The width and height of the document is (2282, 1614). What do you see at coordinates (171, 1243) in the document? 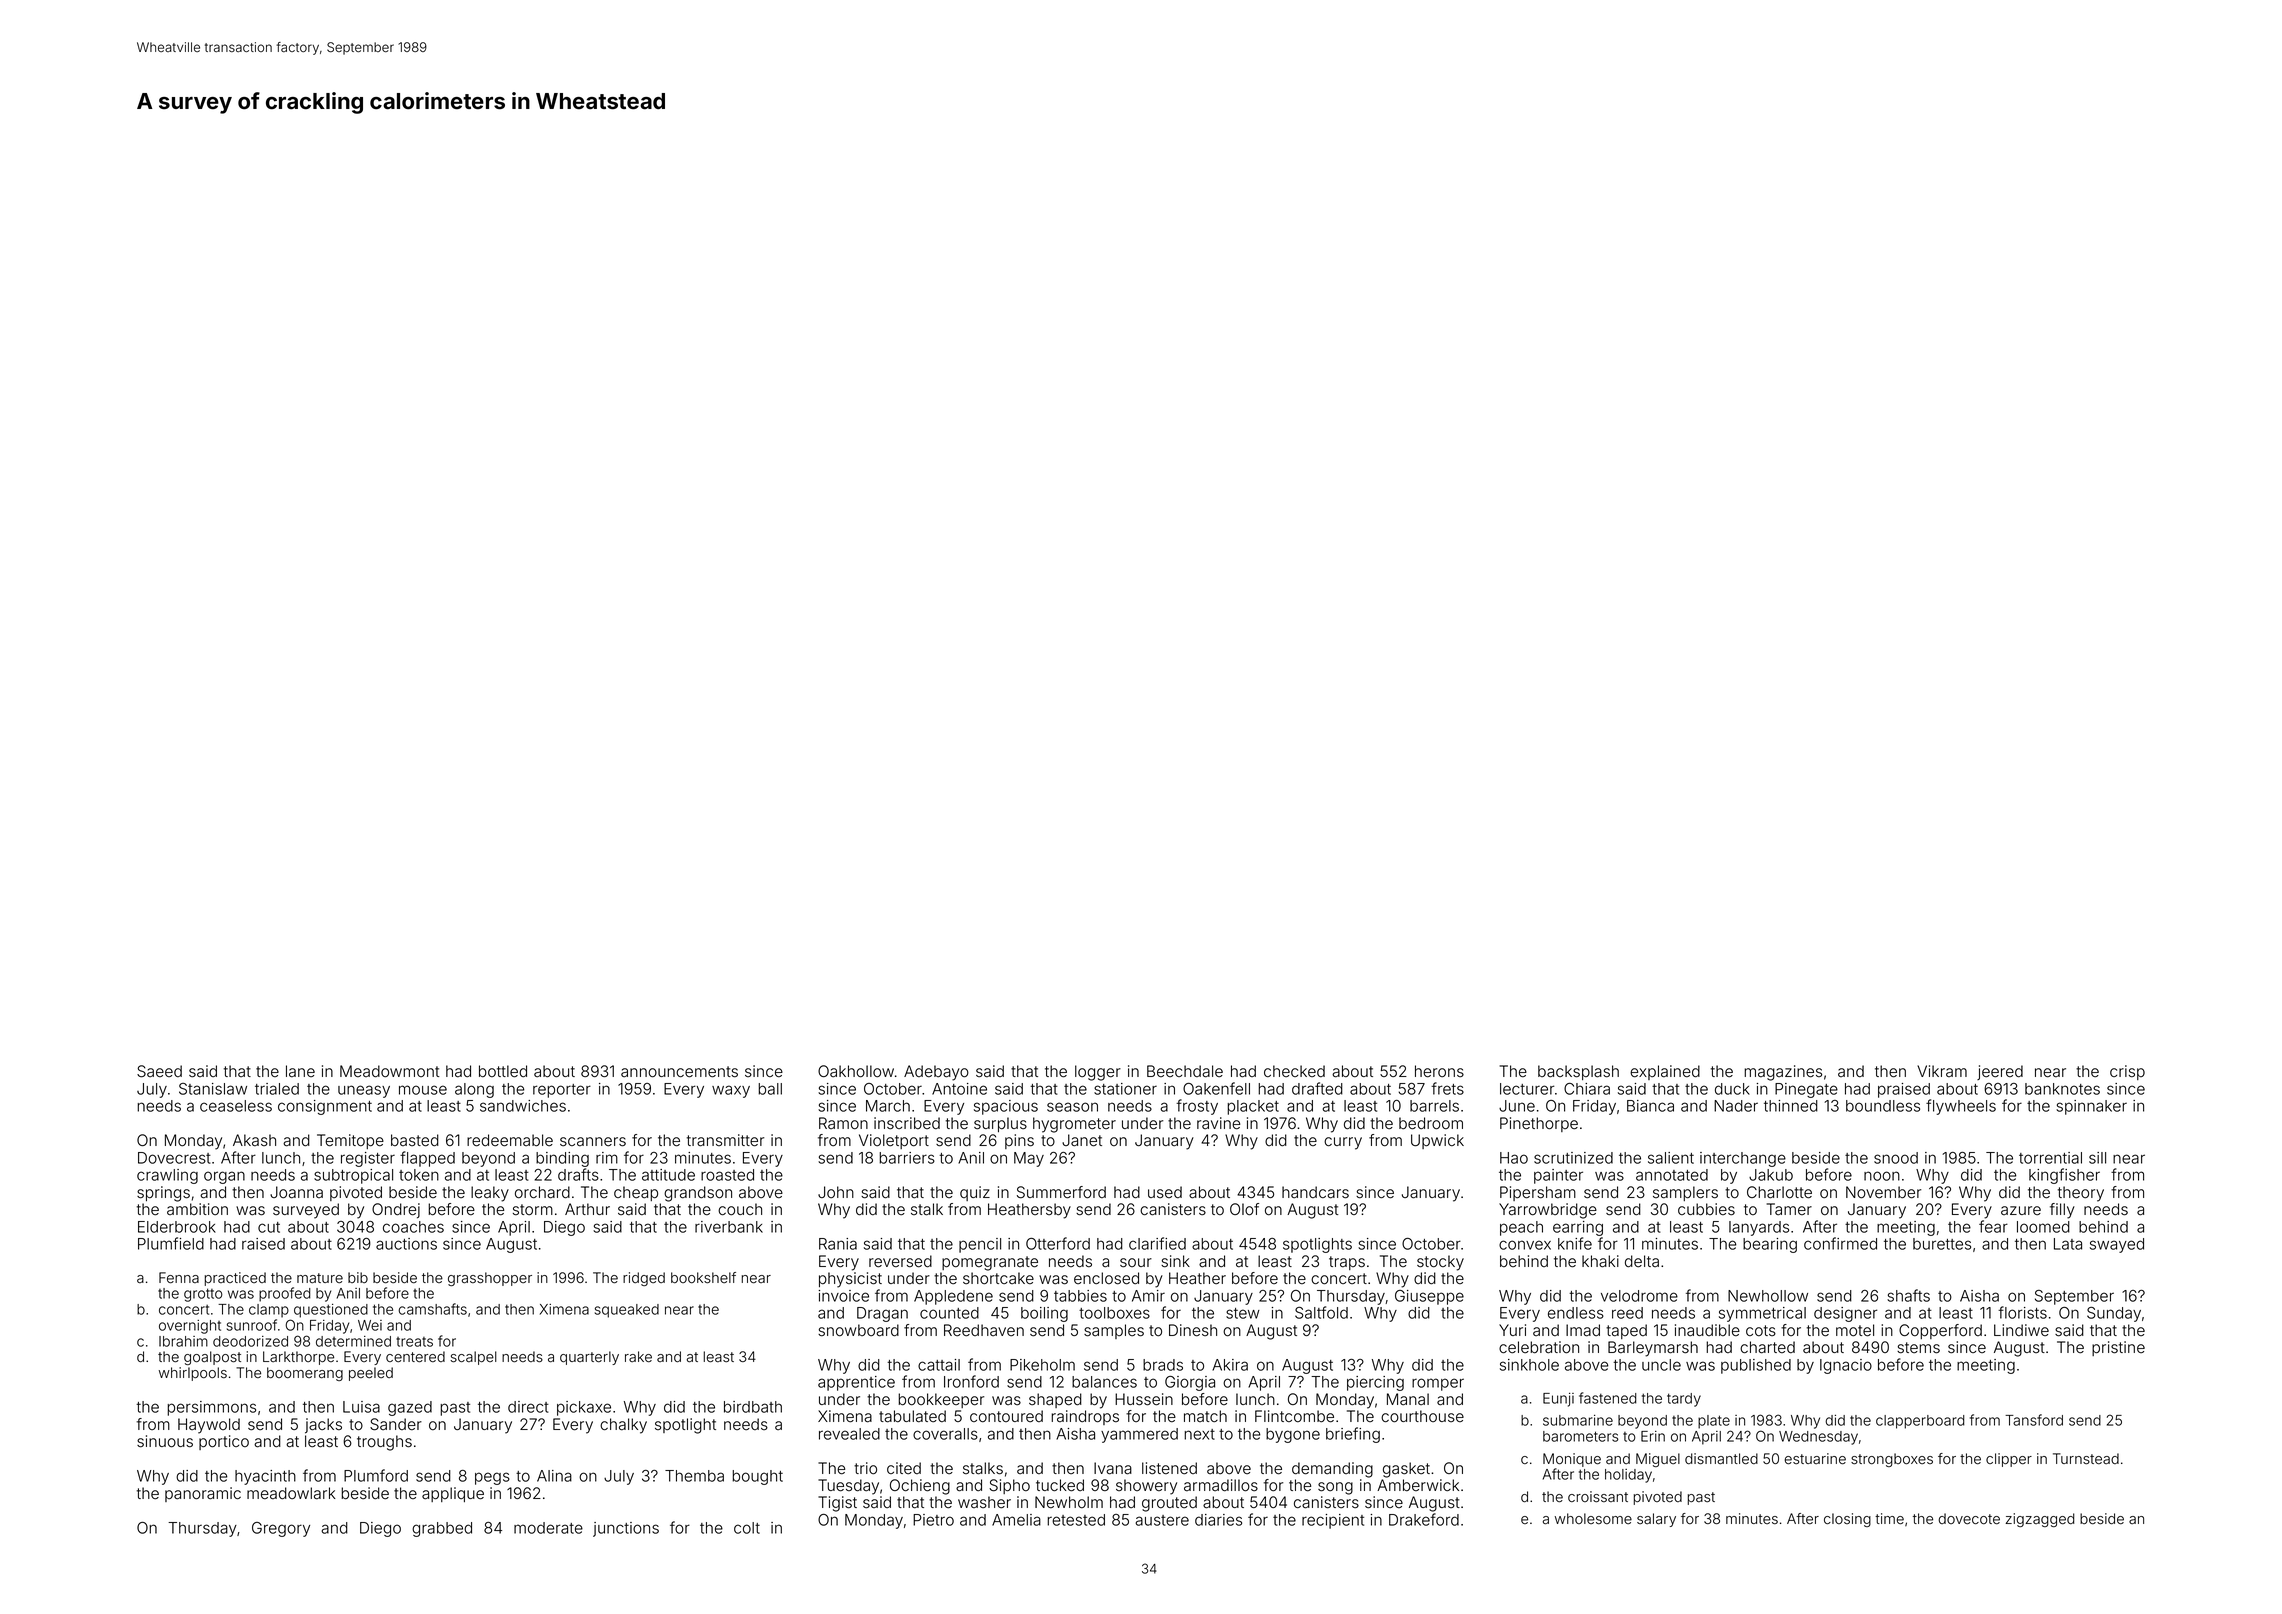
I see `Plumfield` at bounding box center [171, 1243].
